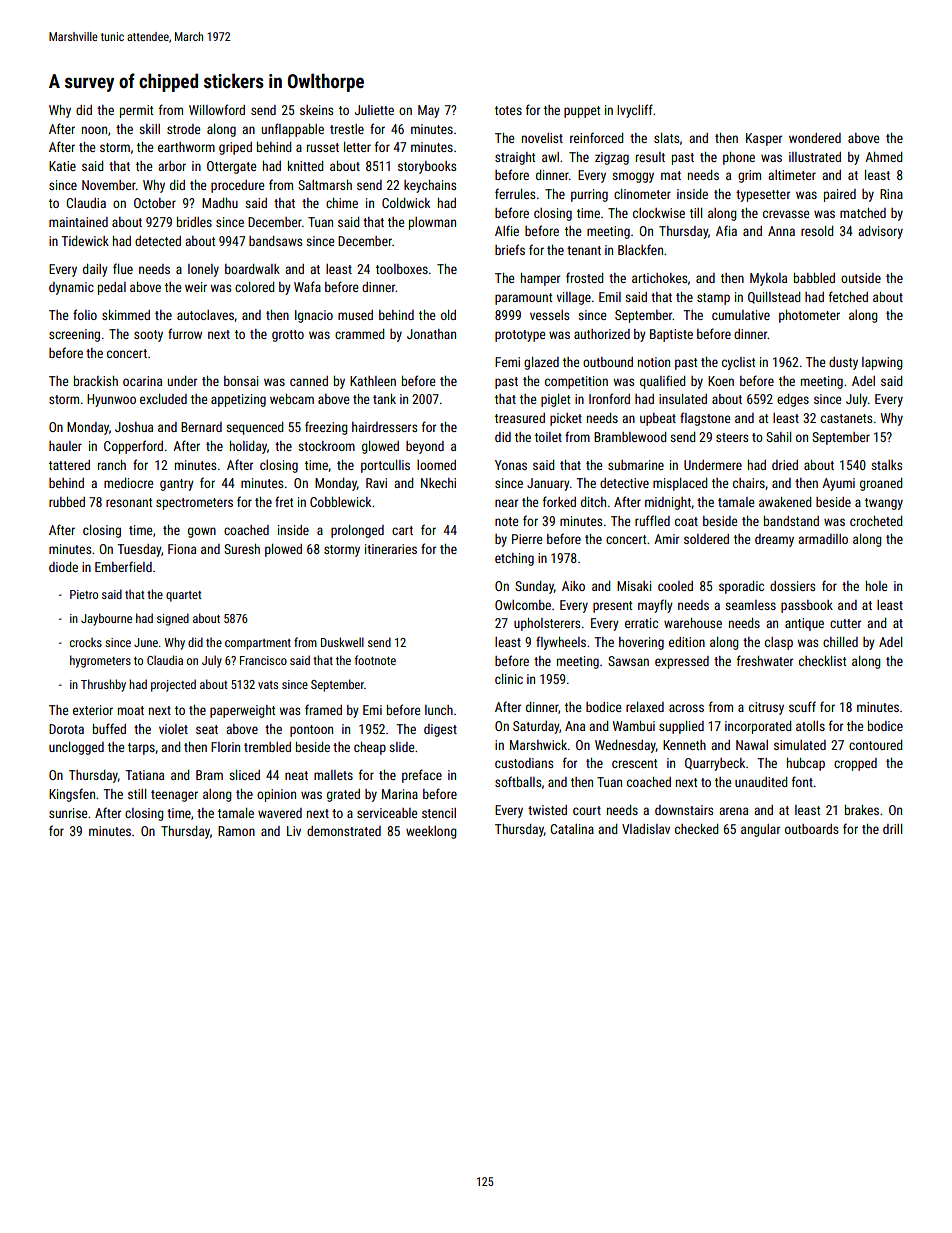 This screenshot has height=1233, width=952. What do you see at coordinates (785, 502) in the screenshot?
I see `awakened` at bounding box center [785, 502].
